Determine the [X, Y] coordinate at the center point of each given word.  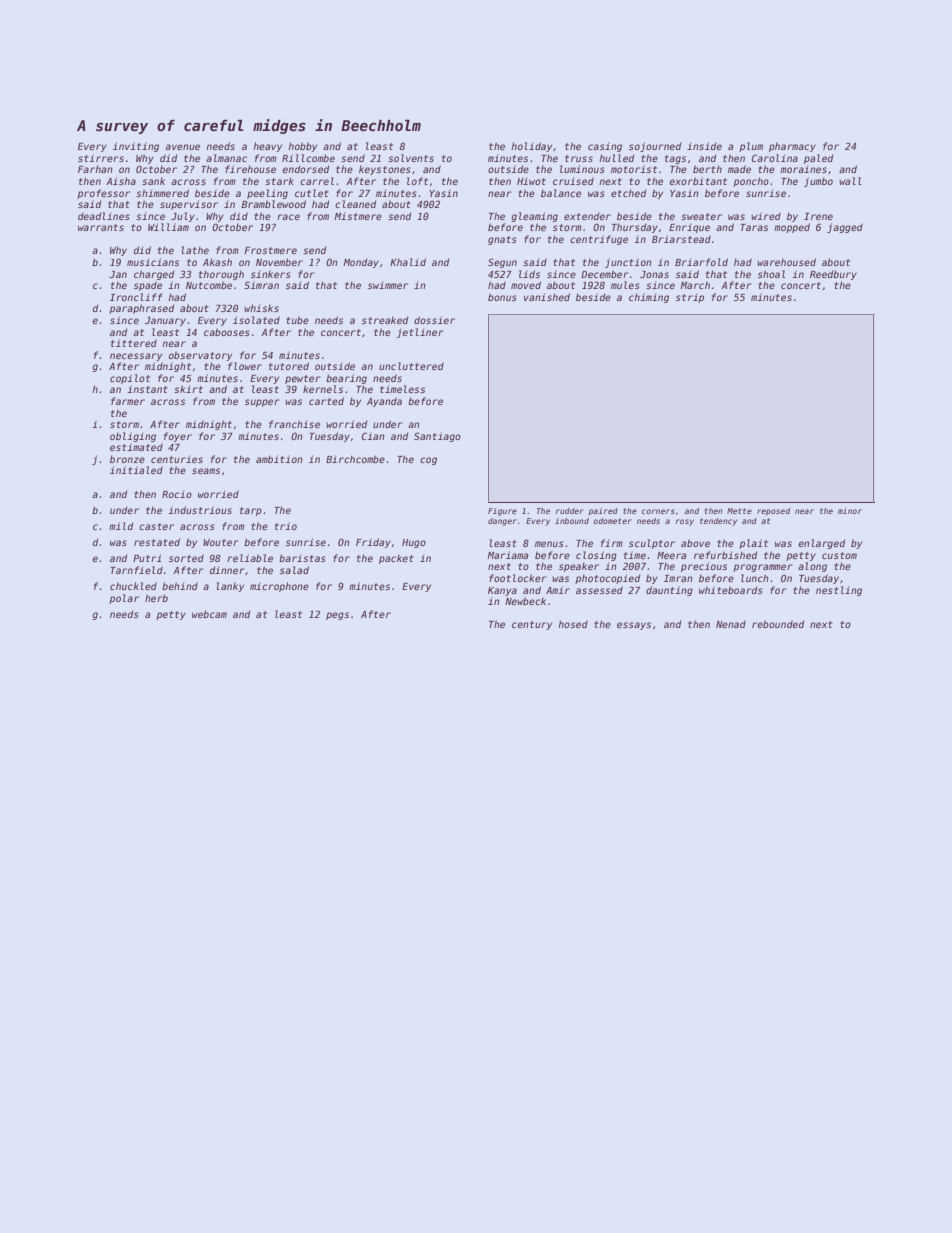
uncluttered [411, 366]
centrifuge [599, 240]
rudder [570, 511]
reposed [773, 512]
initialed [136, 470]
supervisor [189, 205]
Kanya [502, 591]
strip [690, 298]
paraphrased [141, 309]
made [739, 169]
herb [156, 598]
